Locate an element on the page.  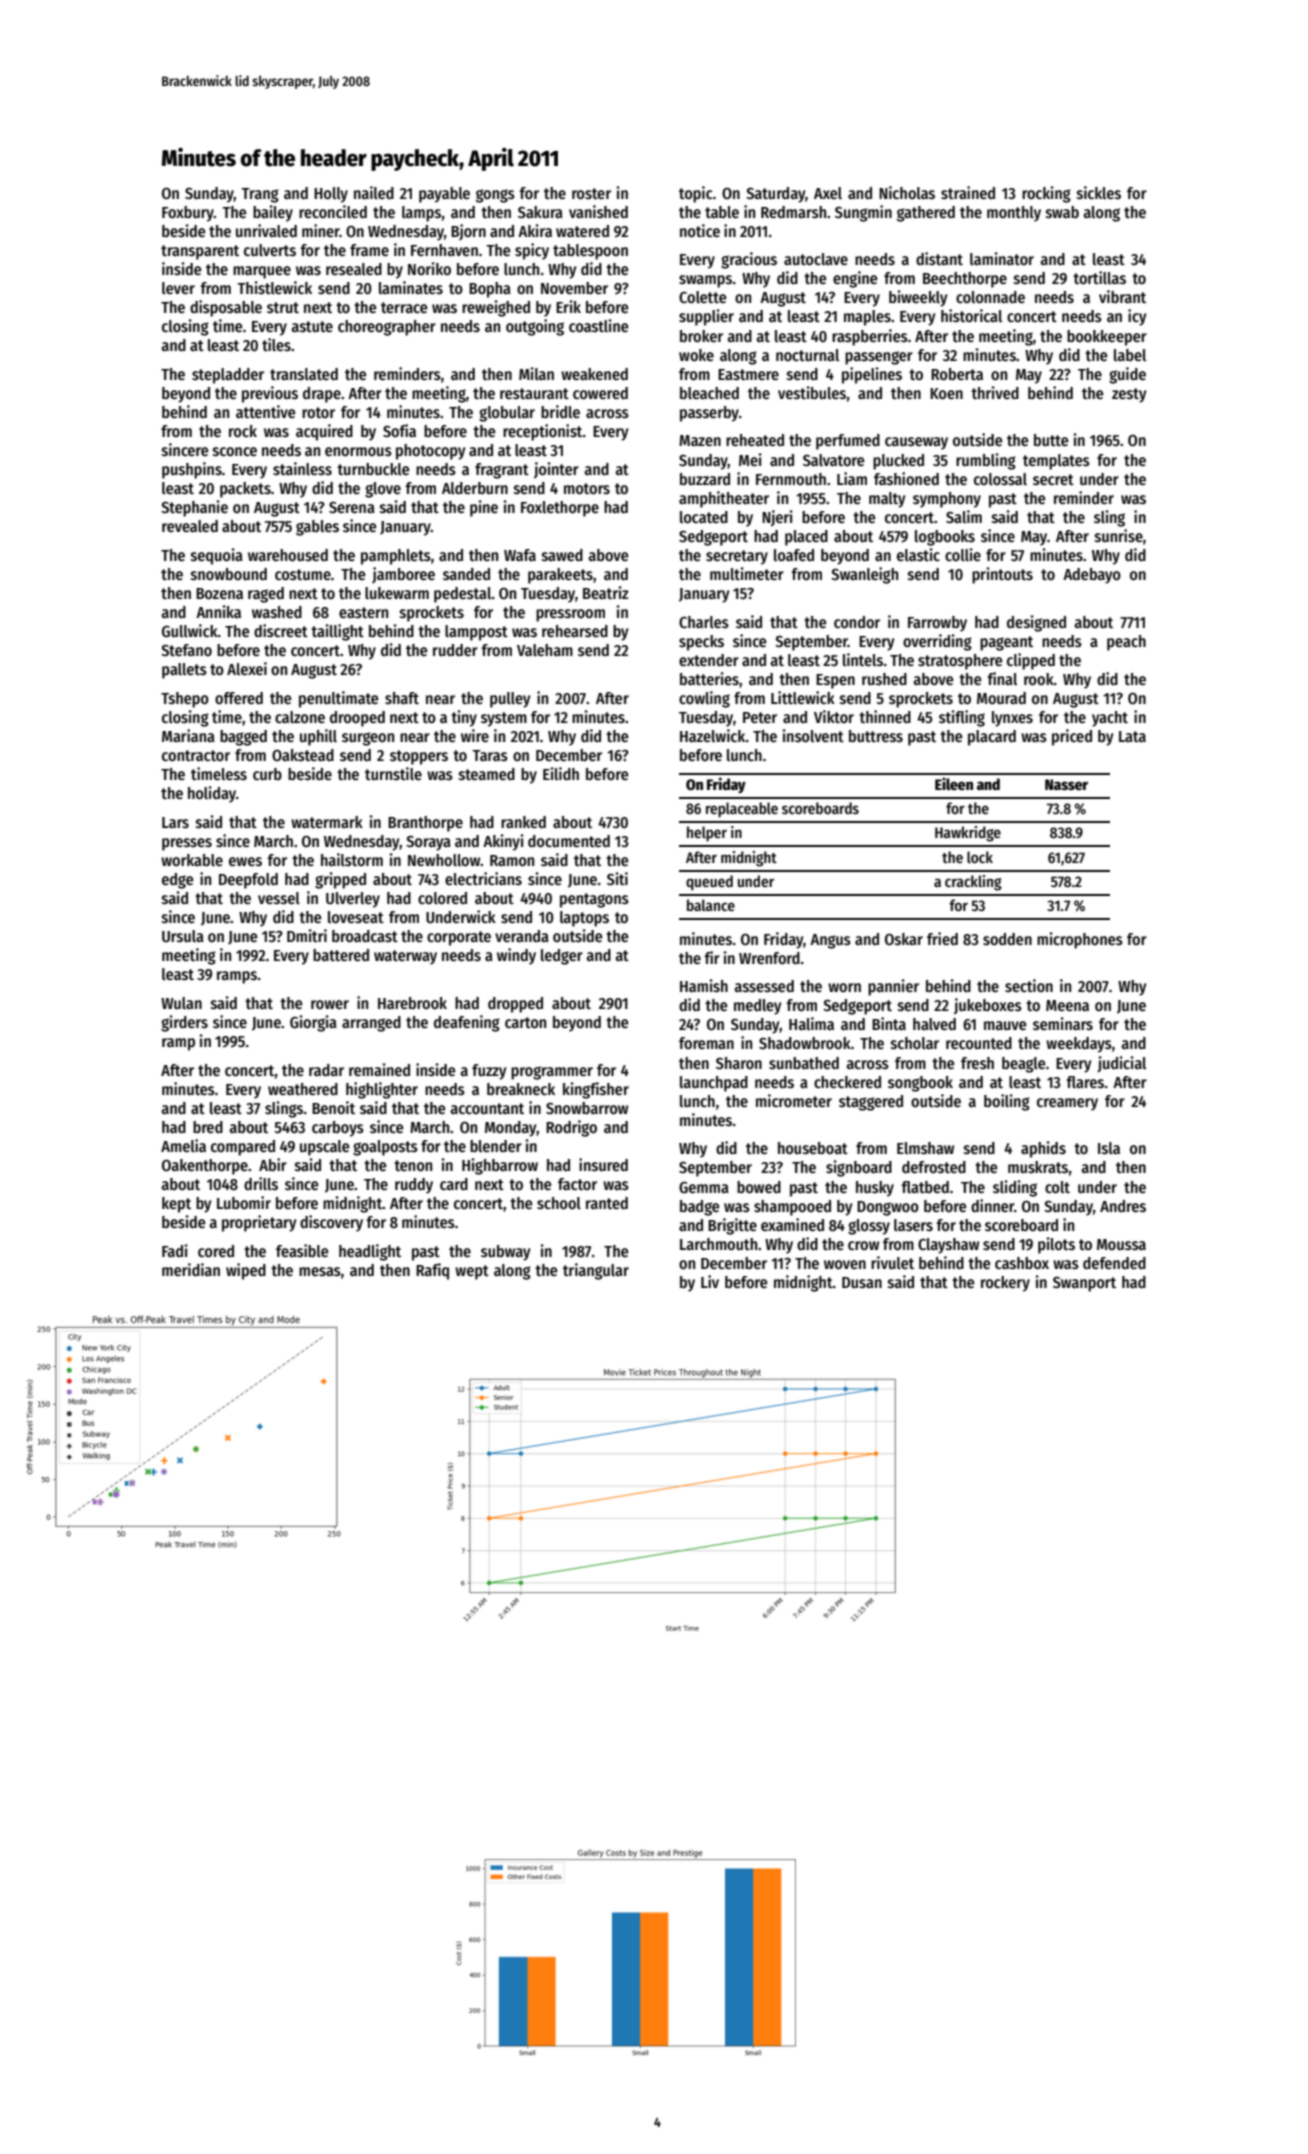
workable is located at coordinates (192, 860).
